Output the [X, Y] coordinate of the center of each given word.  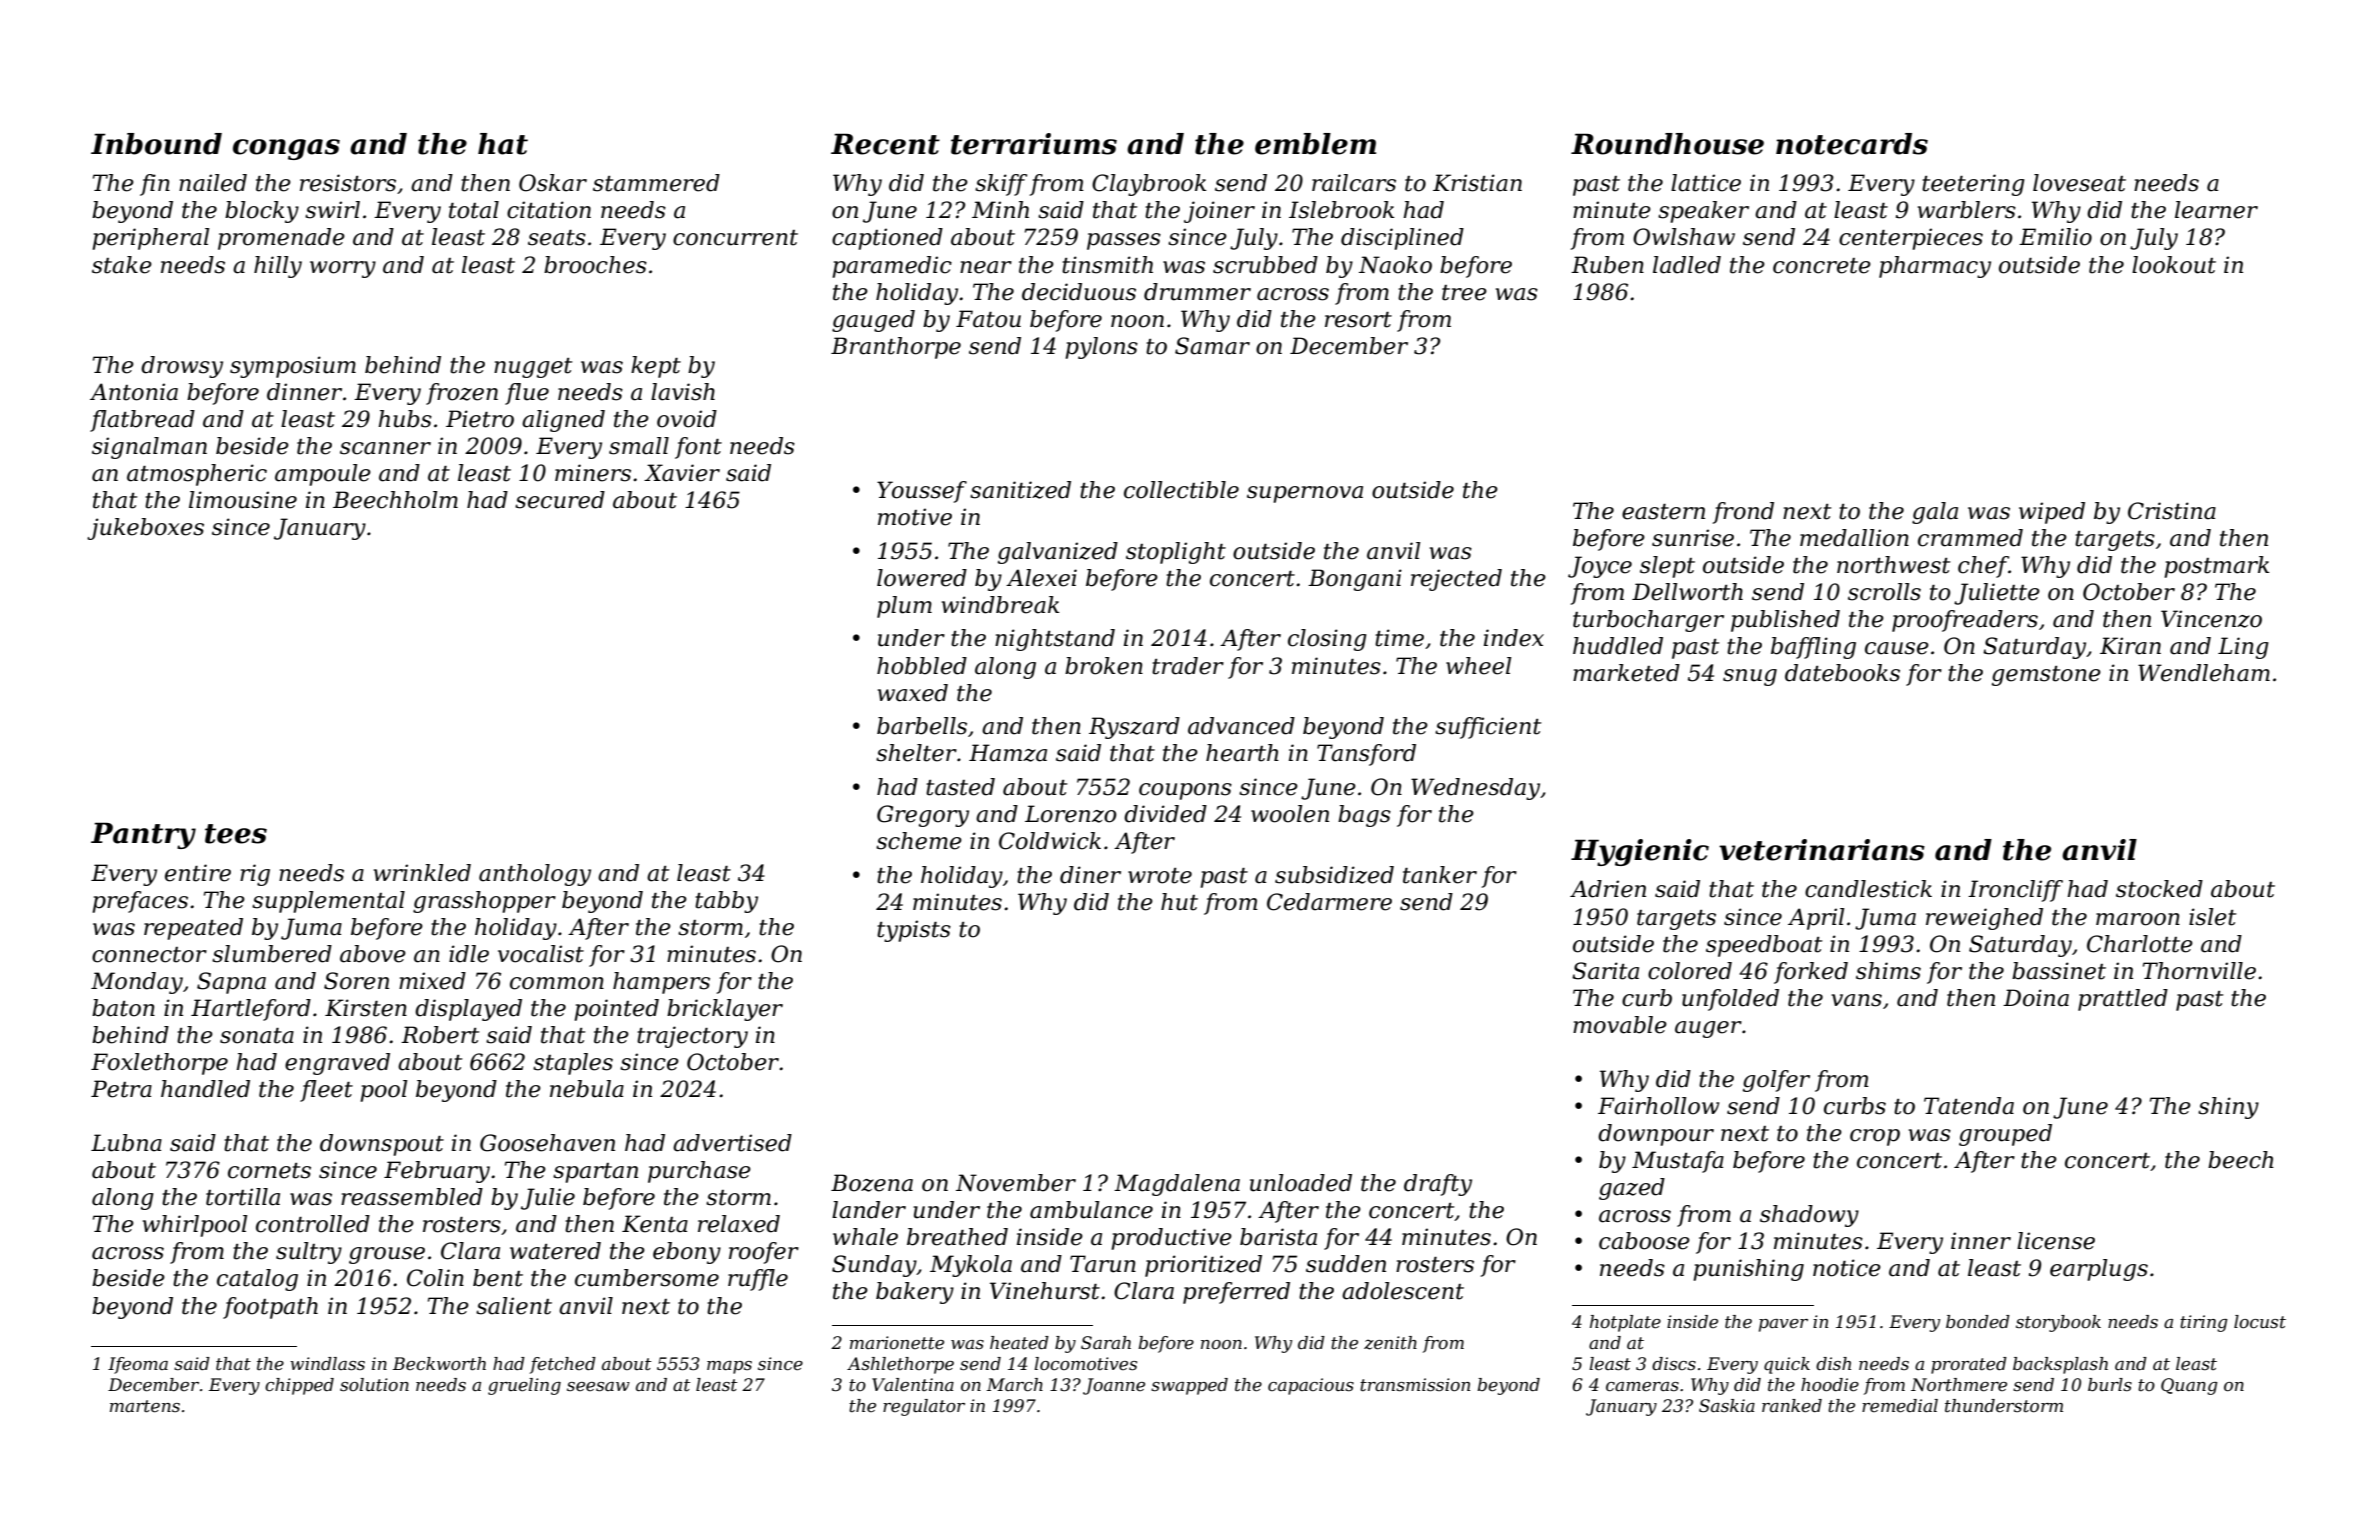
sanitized [1020, 490]
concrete [1822, 266]
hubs [405, 419]
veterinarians [1822, 850]
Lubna [126, 1143]
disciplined [1402, 239]
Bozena [872, 1183]
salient [514, 1306]
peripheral [150, 239]
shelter [916, 753]
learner [2216, 210]
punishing [1748, 1270]
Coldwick [1050, 841]
